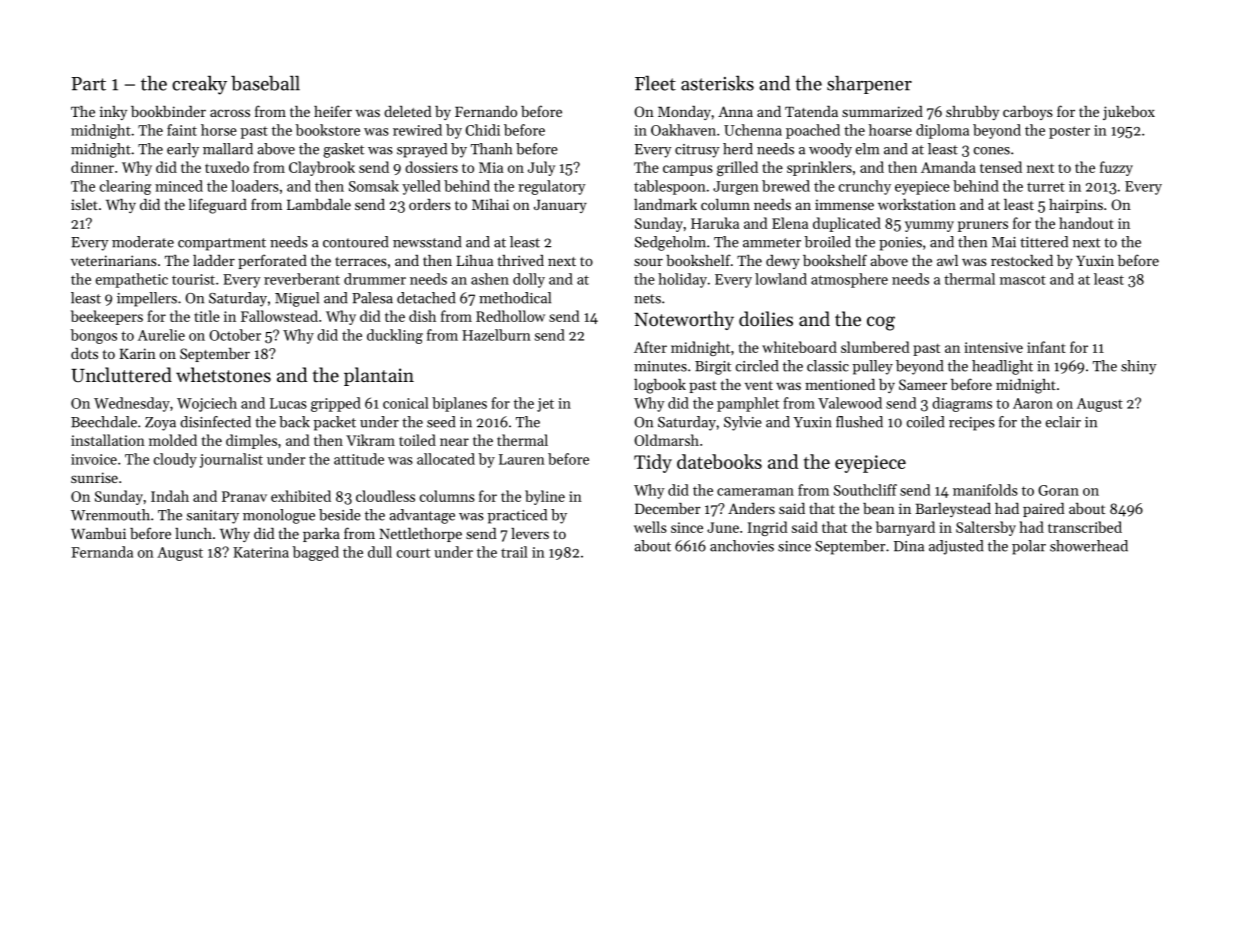 This screenshot has width=1233, height=952. Describe the element at coordinates (265, 83) in the screenshot. I see `baseball` at that location.
